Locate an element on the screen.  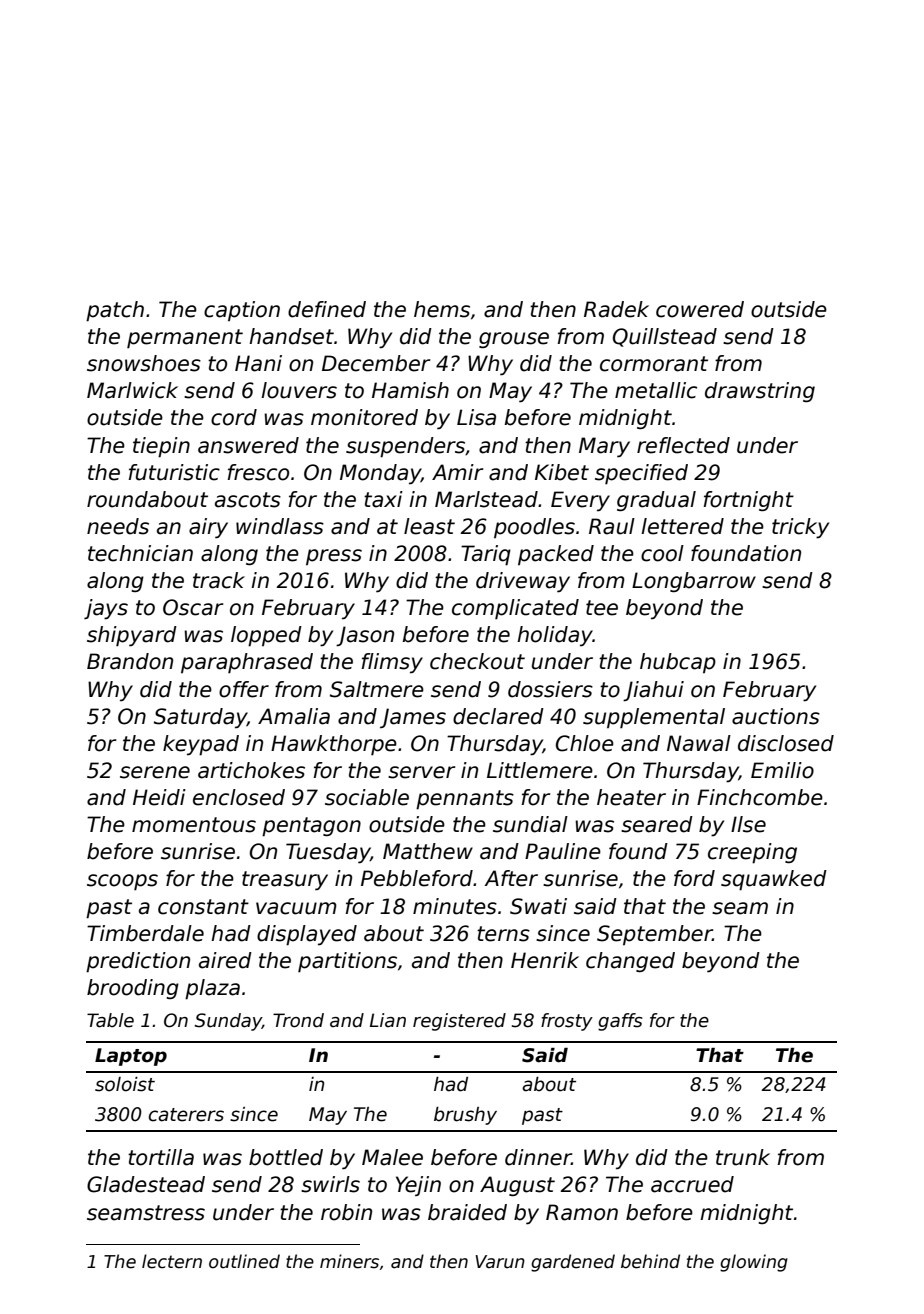
prediction is located at coordinates (138, 962).
